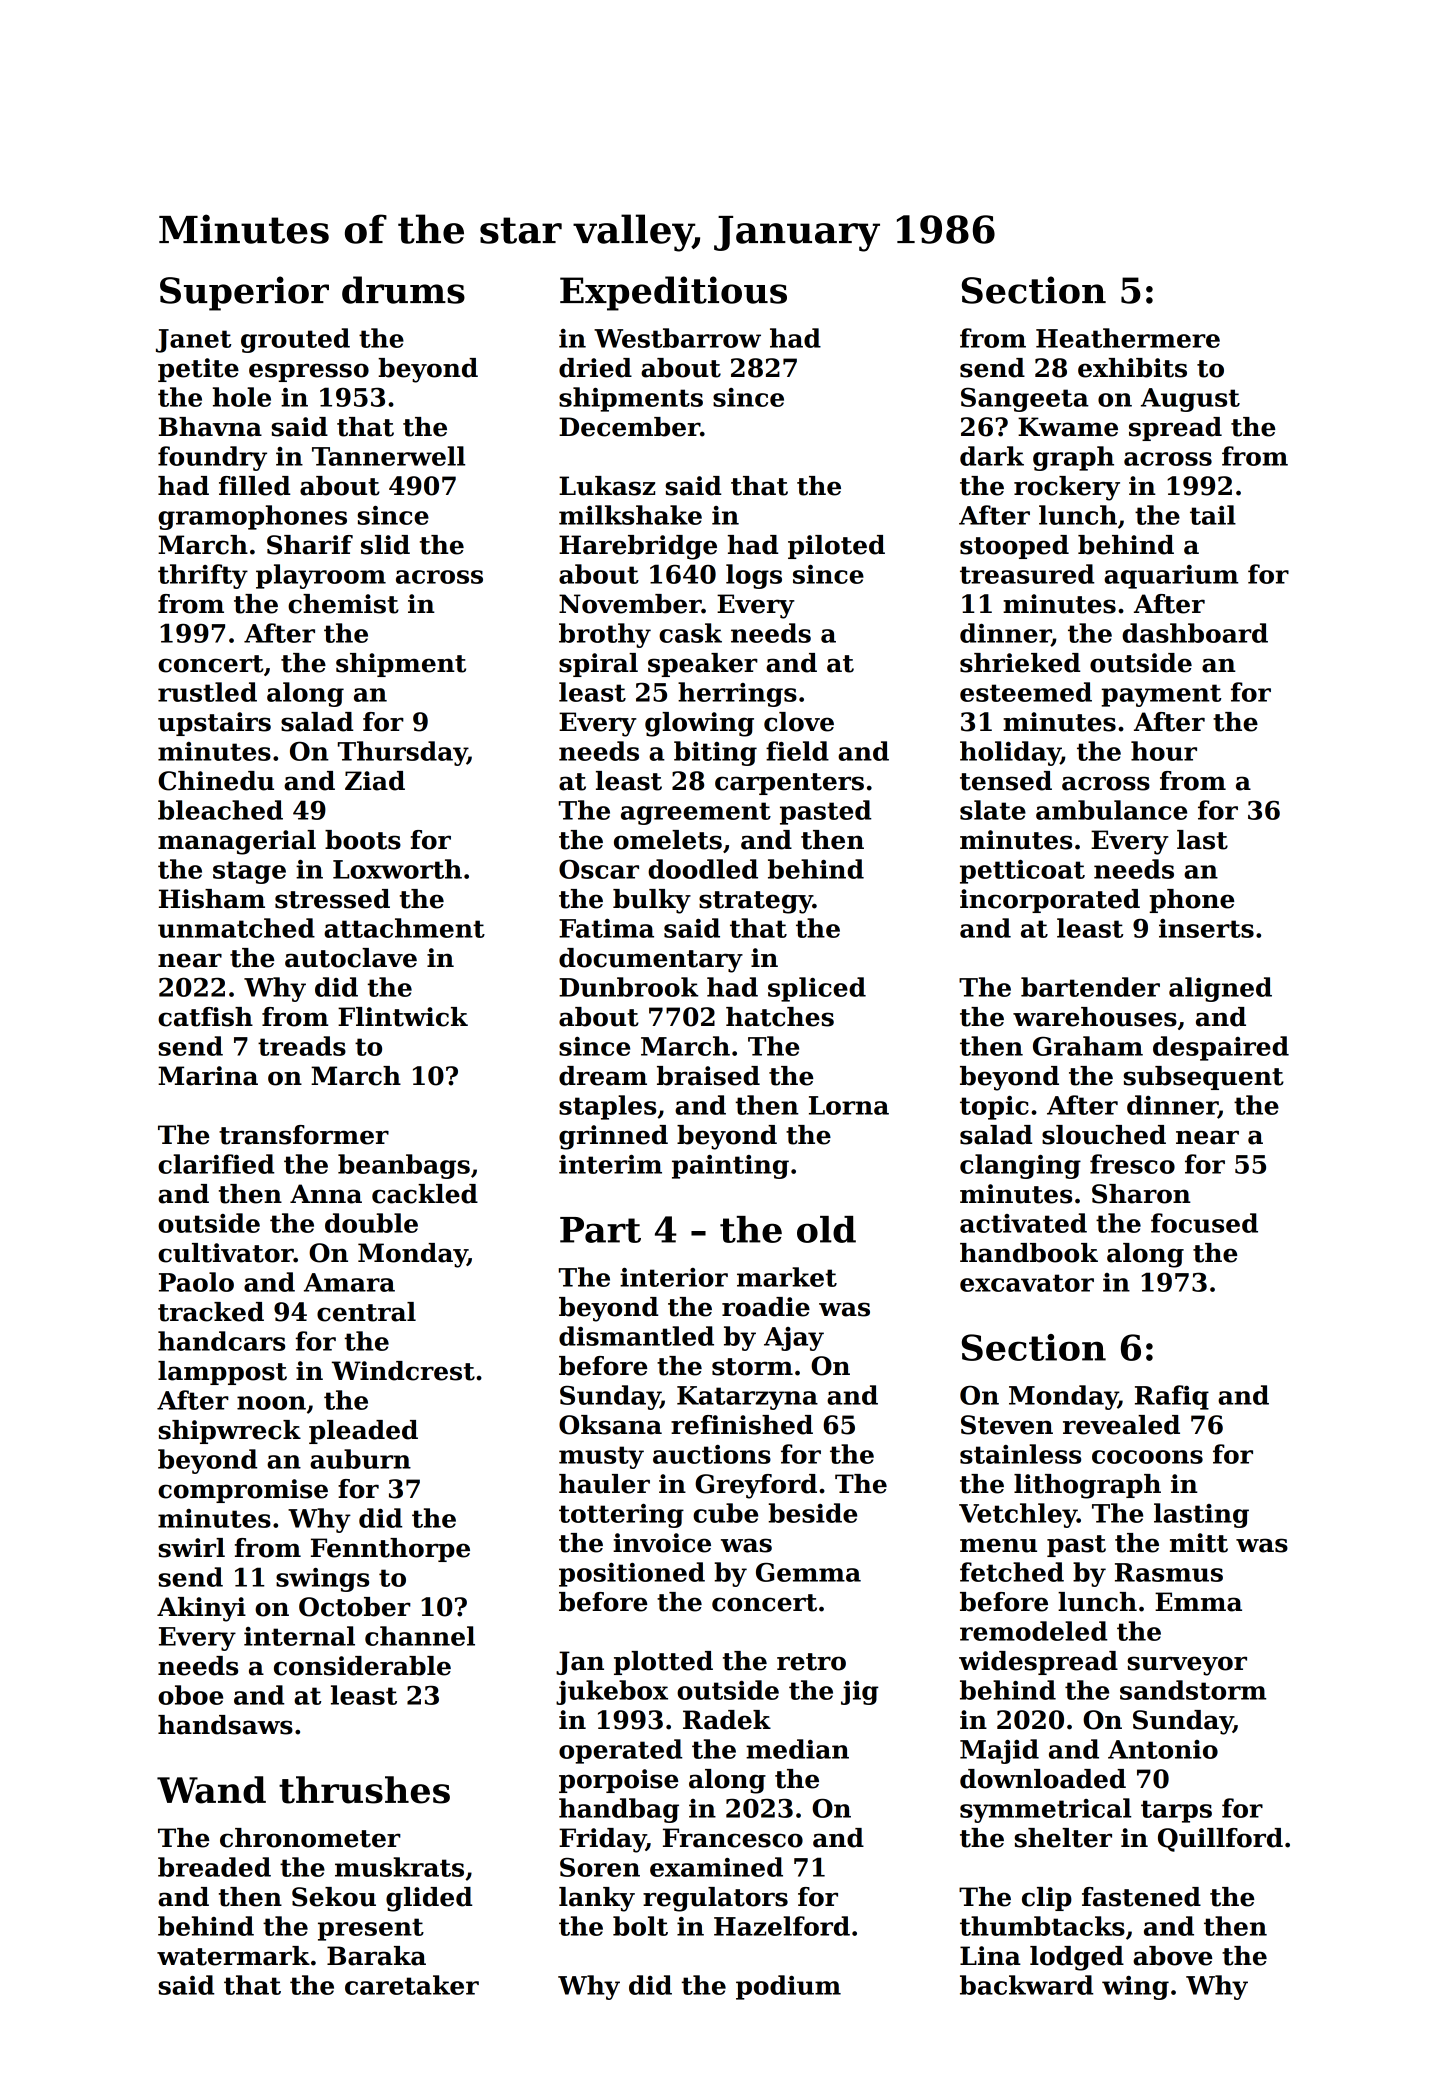 This image has height=2100, width=1450. I want to click on focused, so click(1204, 1223).
